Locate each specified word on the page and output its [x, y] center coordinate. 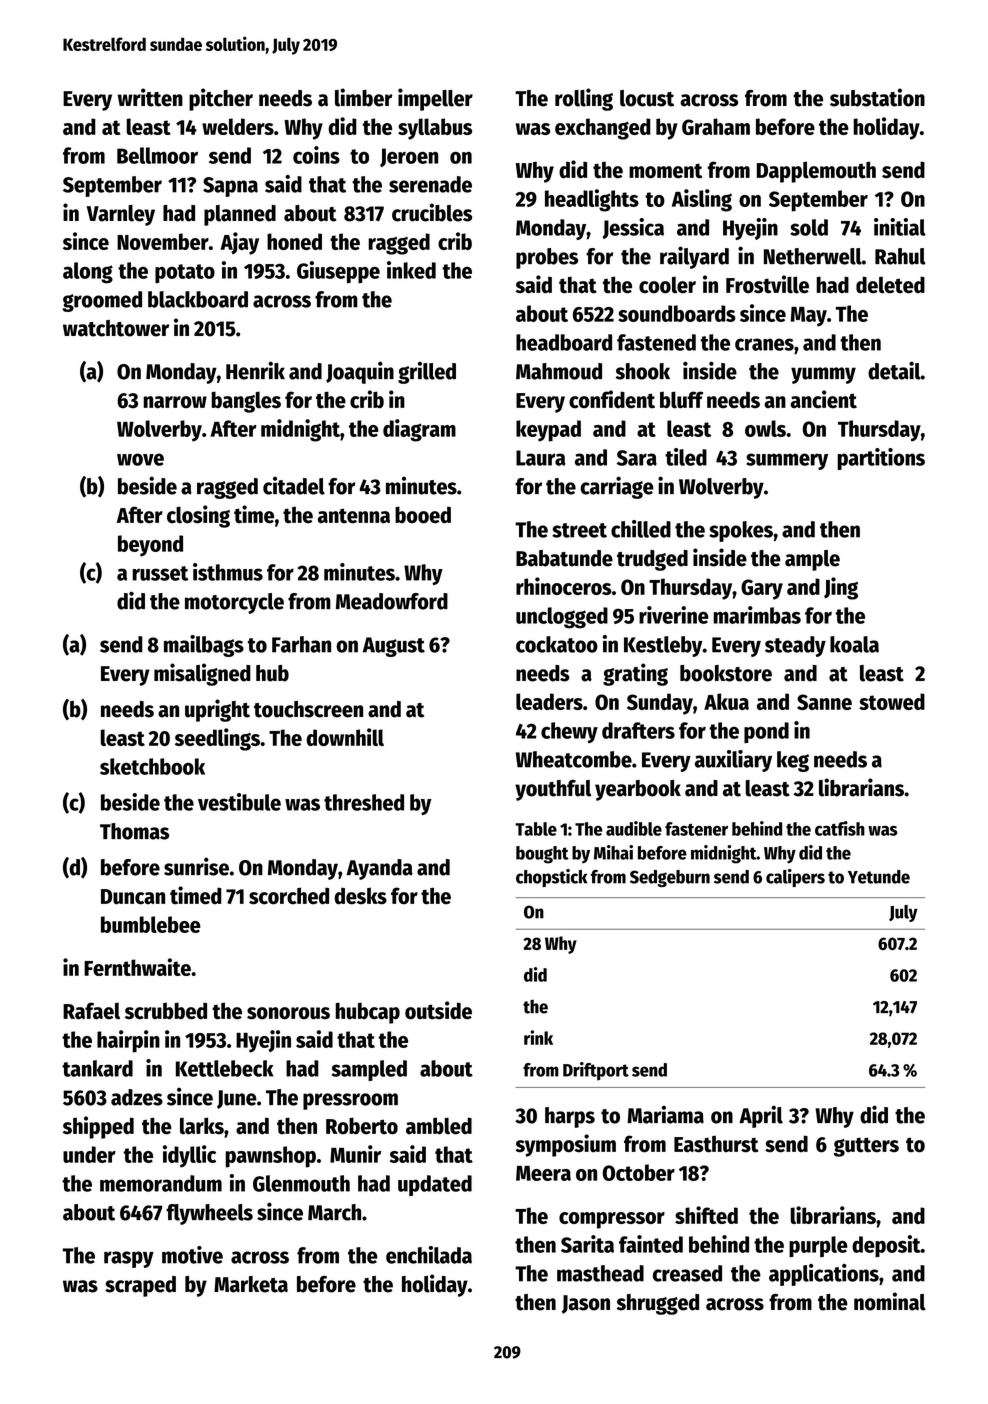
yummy [823, 375]
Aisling [702, 200]
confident [612, 399]
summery [787, 461]
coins [316, 155]
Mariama [665, 1114]
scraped [140, 1286]
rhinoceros [564, 586]
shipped [98, 1127]
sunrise [196, 866]
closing [198, 516]
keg [793, 761]
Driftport [596, 1071]
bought [542, 855]
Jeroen [409, 157]
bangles [246, 402]
